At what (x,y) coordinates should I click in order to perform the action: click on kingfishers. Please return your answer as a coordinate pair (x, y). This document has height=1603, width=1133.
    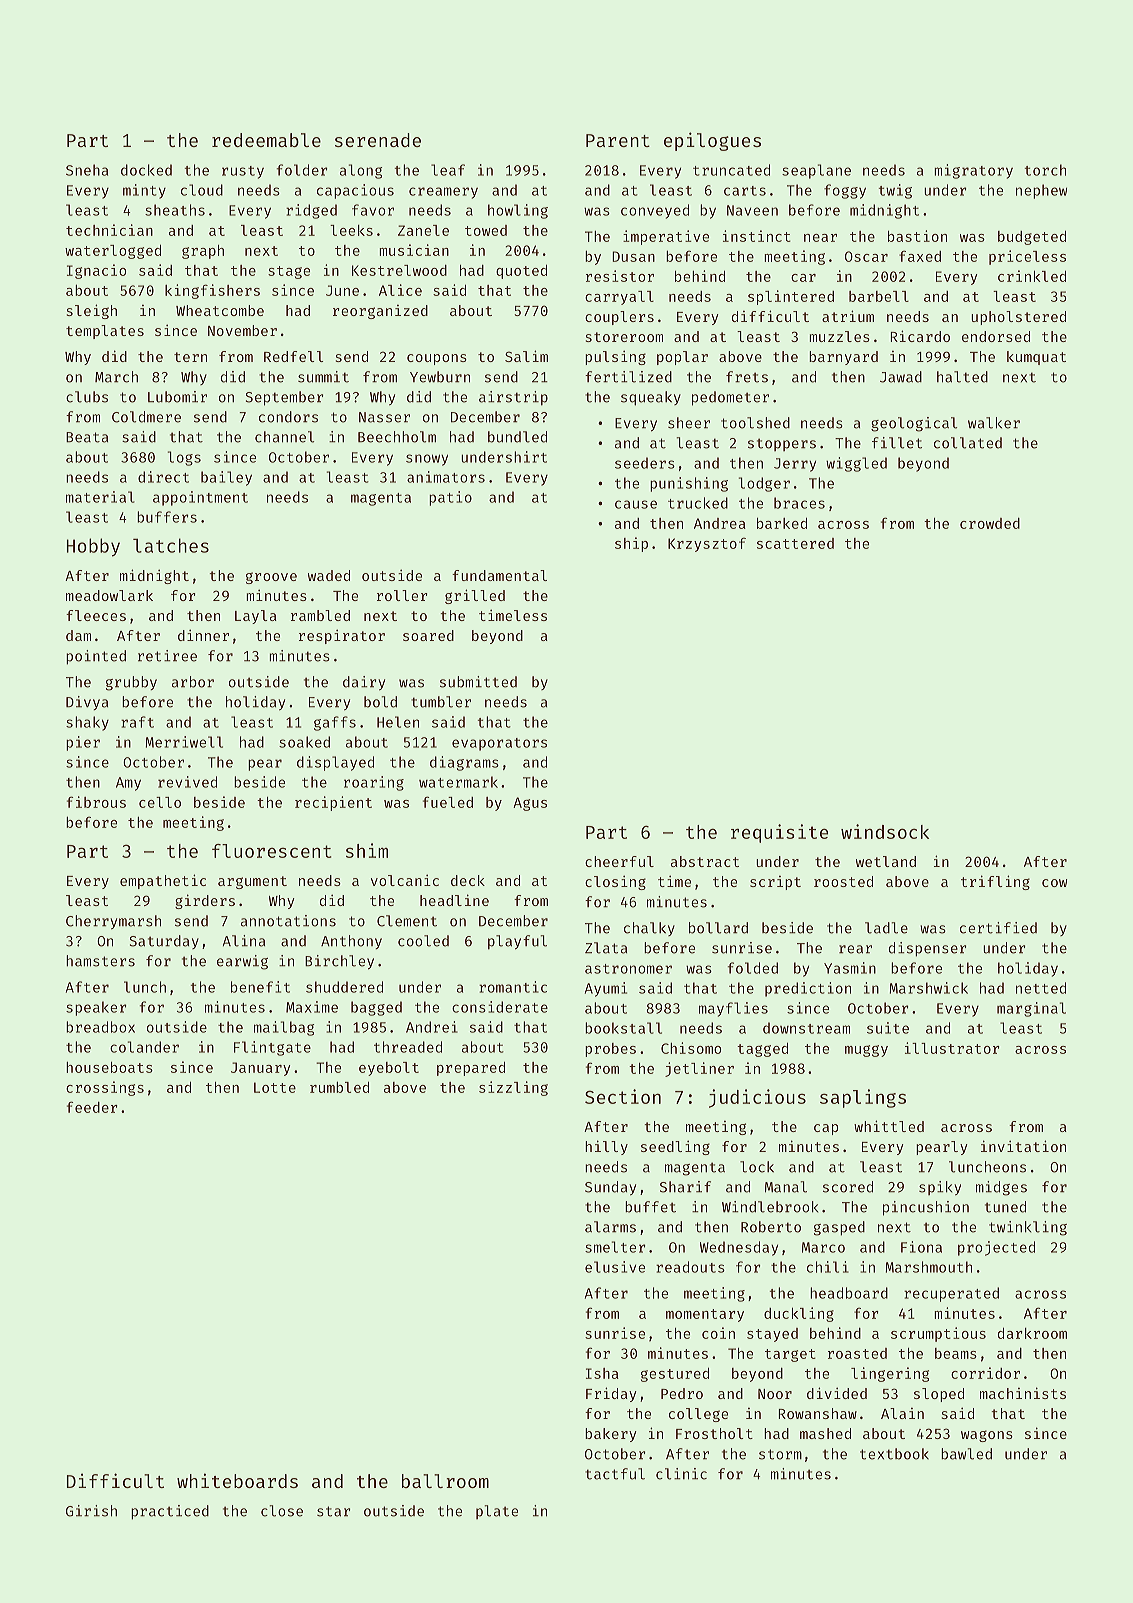
    Looking at the image, I should click on (212, 291).
